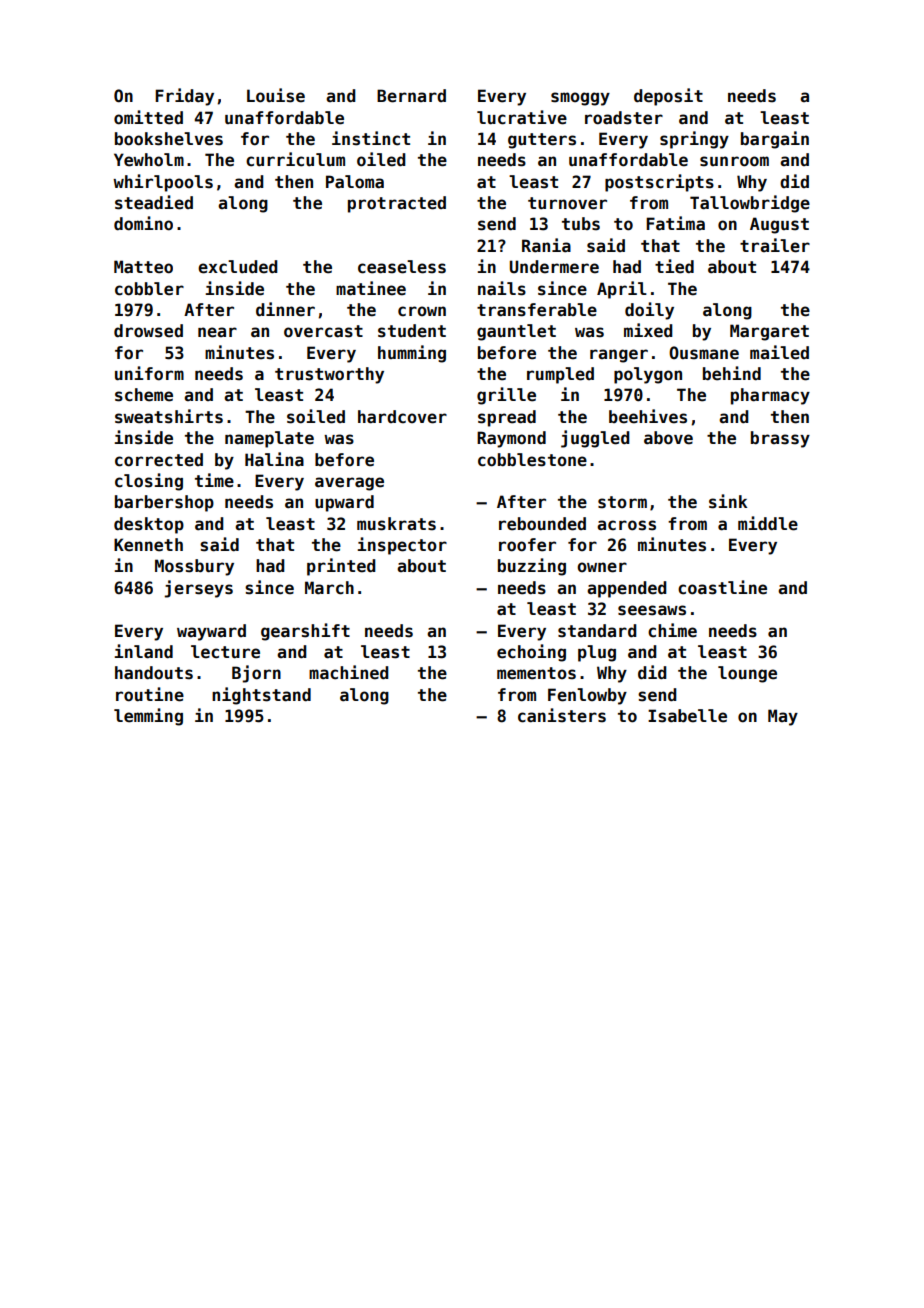 Image resolution: width=924 pixels, height=1308 pixels. Describe the element at coordinates (507, 418) in the screenshot. I see `spread` at that location.
